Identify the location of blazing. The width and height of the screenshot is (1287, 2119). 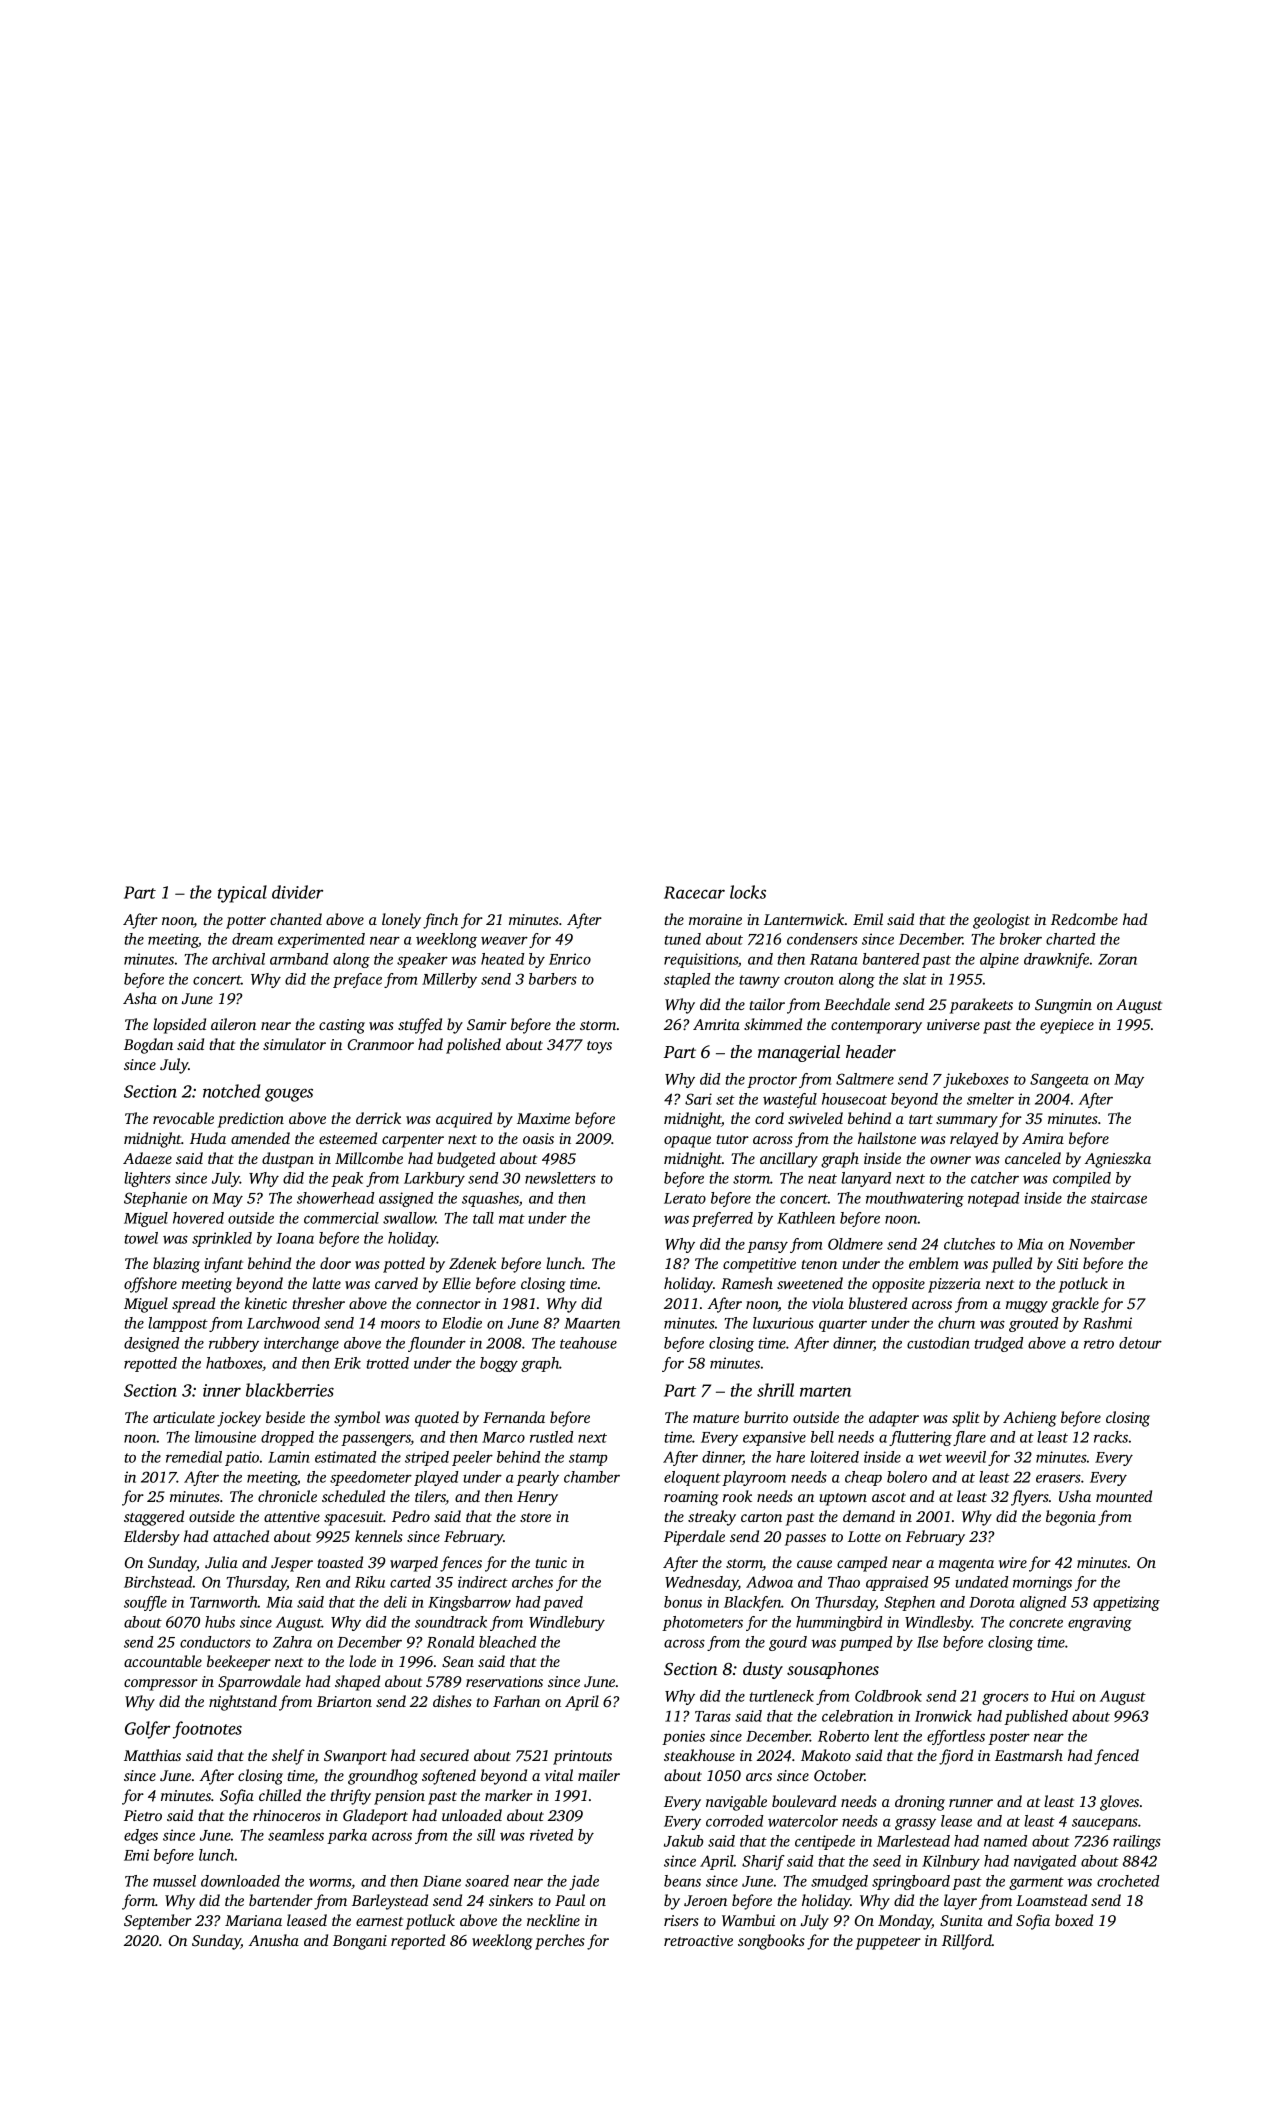
(176, 1265).
